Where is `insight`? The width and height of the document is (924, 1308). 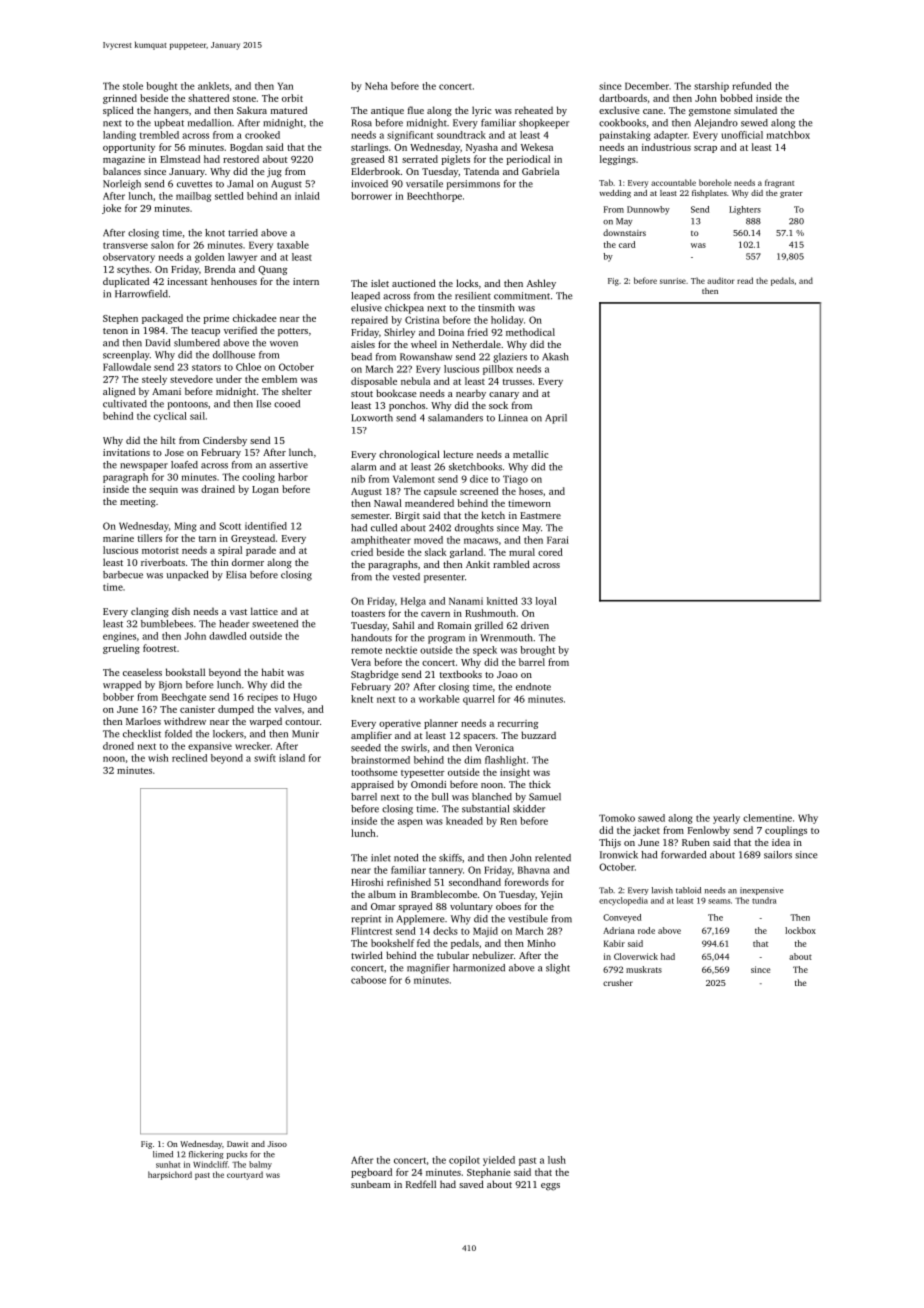
insight is located at coordinates (515, 773).
